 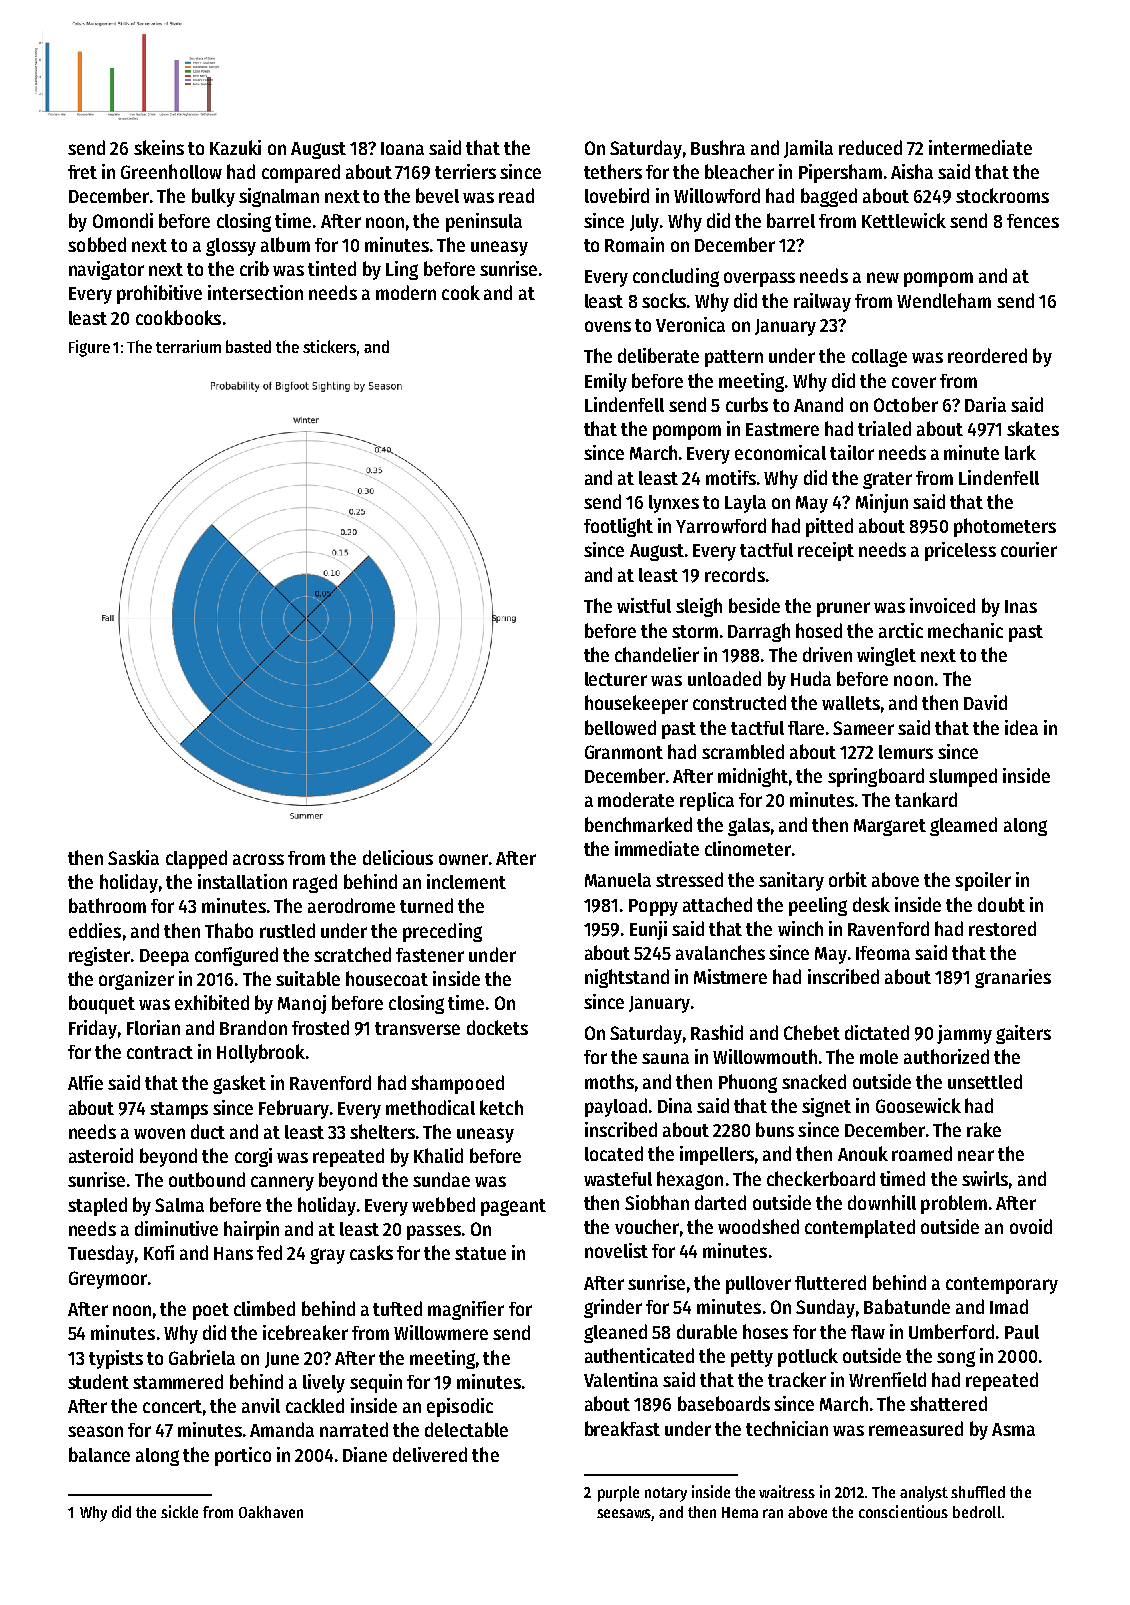 What do you see at coordinates (1002, 928) in the screenshot?
I see `restored` at bounding box center [1002, 928].
